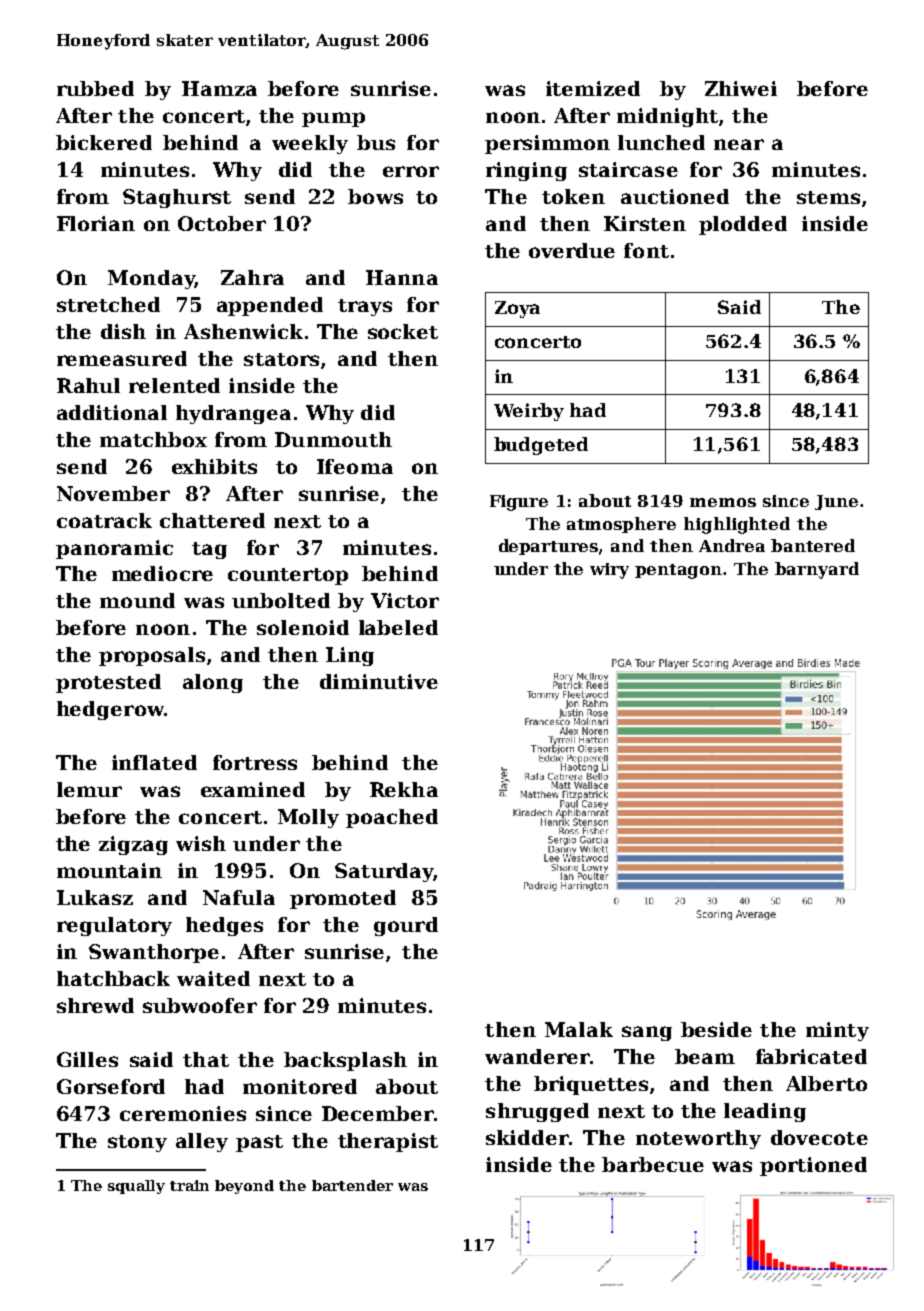 This screenshot has height=1311, width=924. What do you see at coordinates (813, 1166) in the screenshot?
I see `portioned` at bounding box center [813, 1166].
